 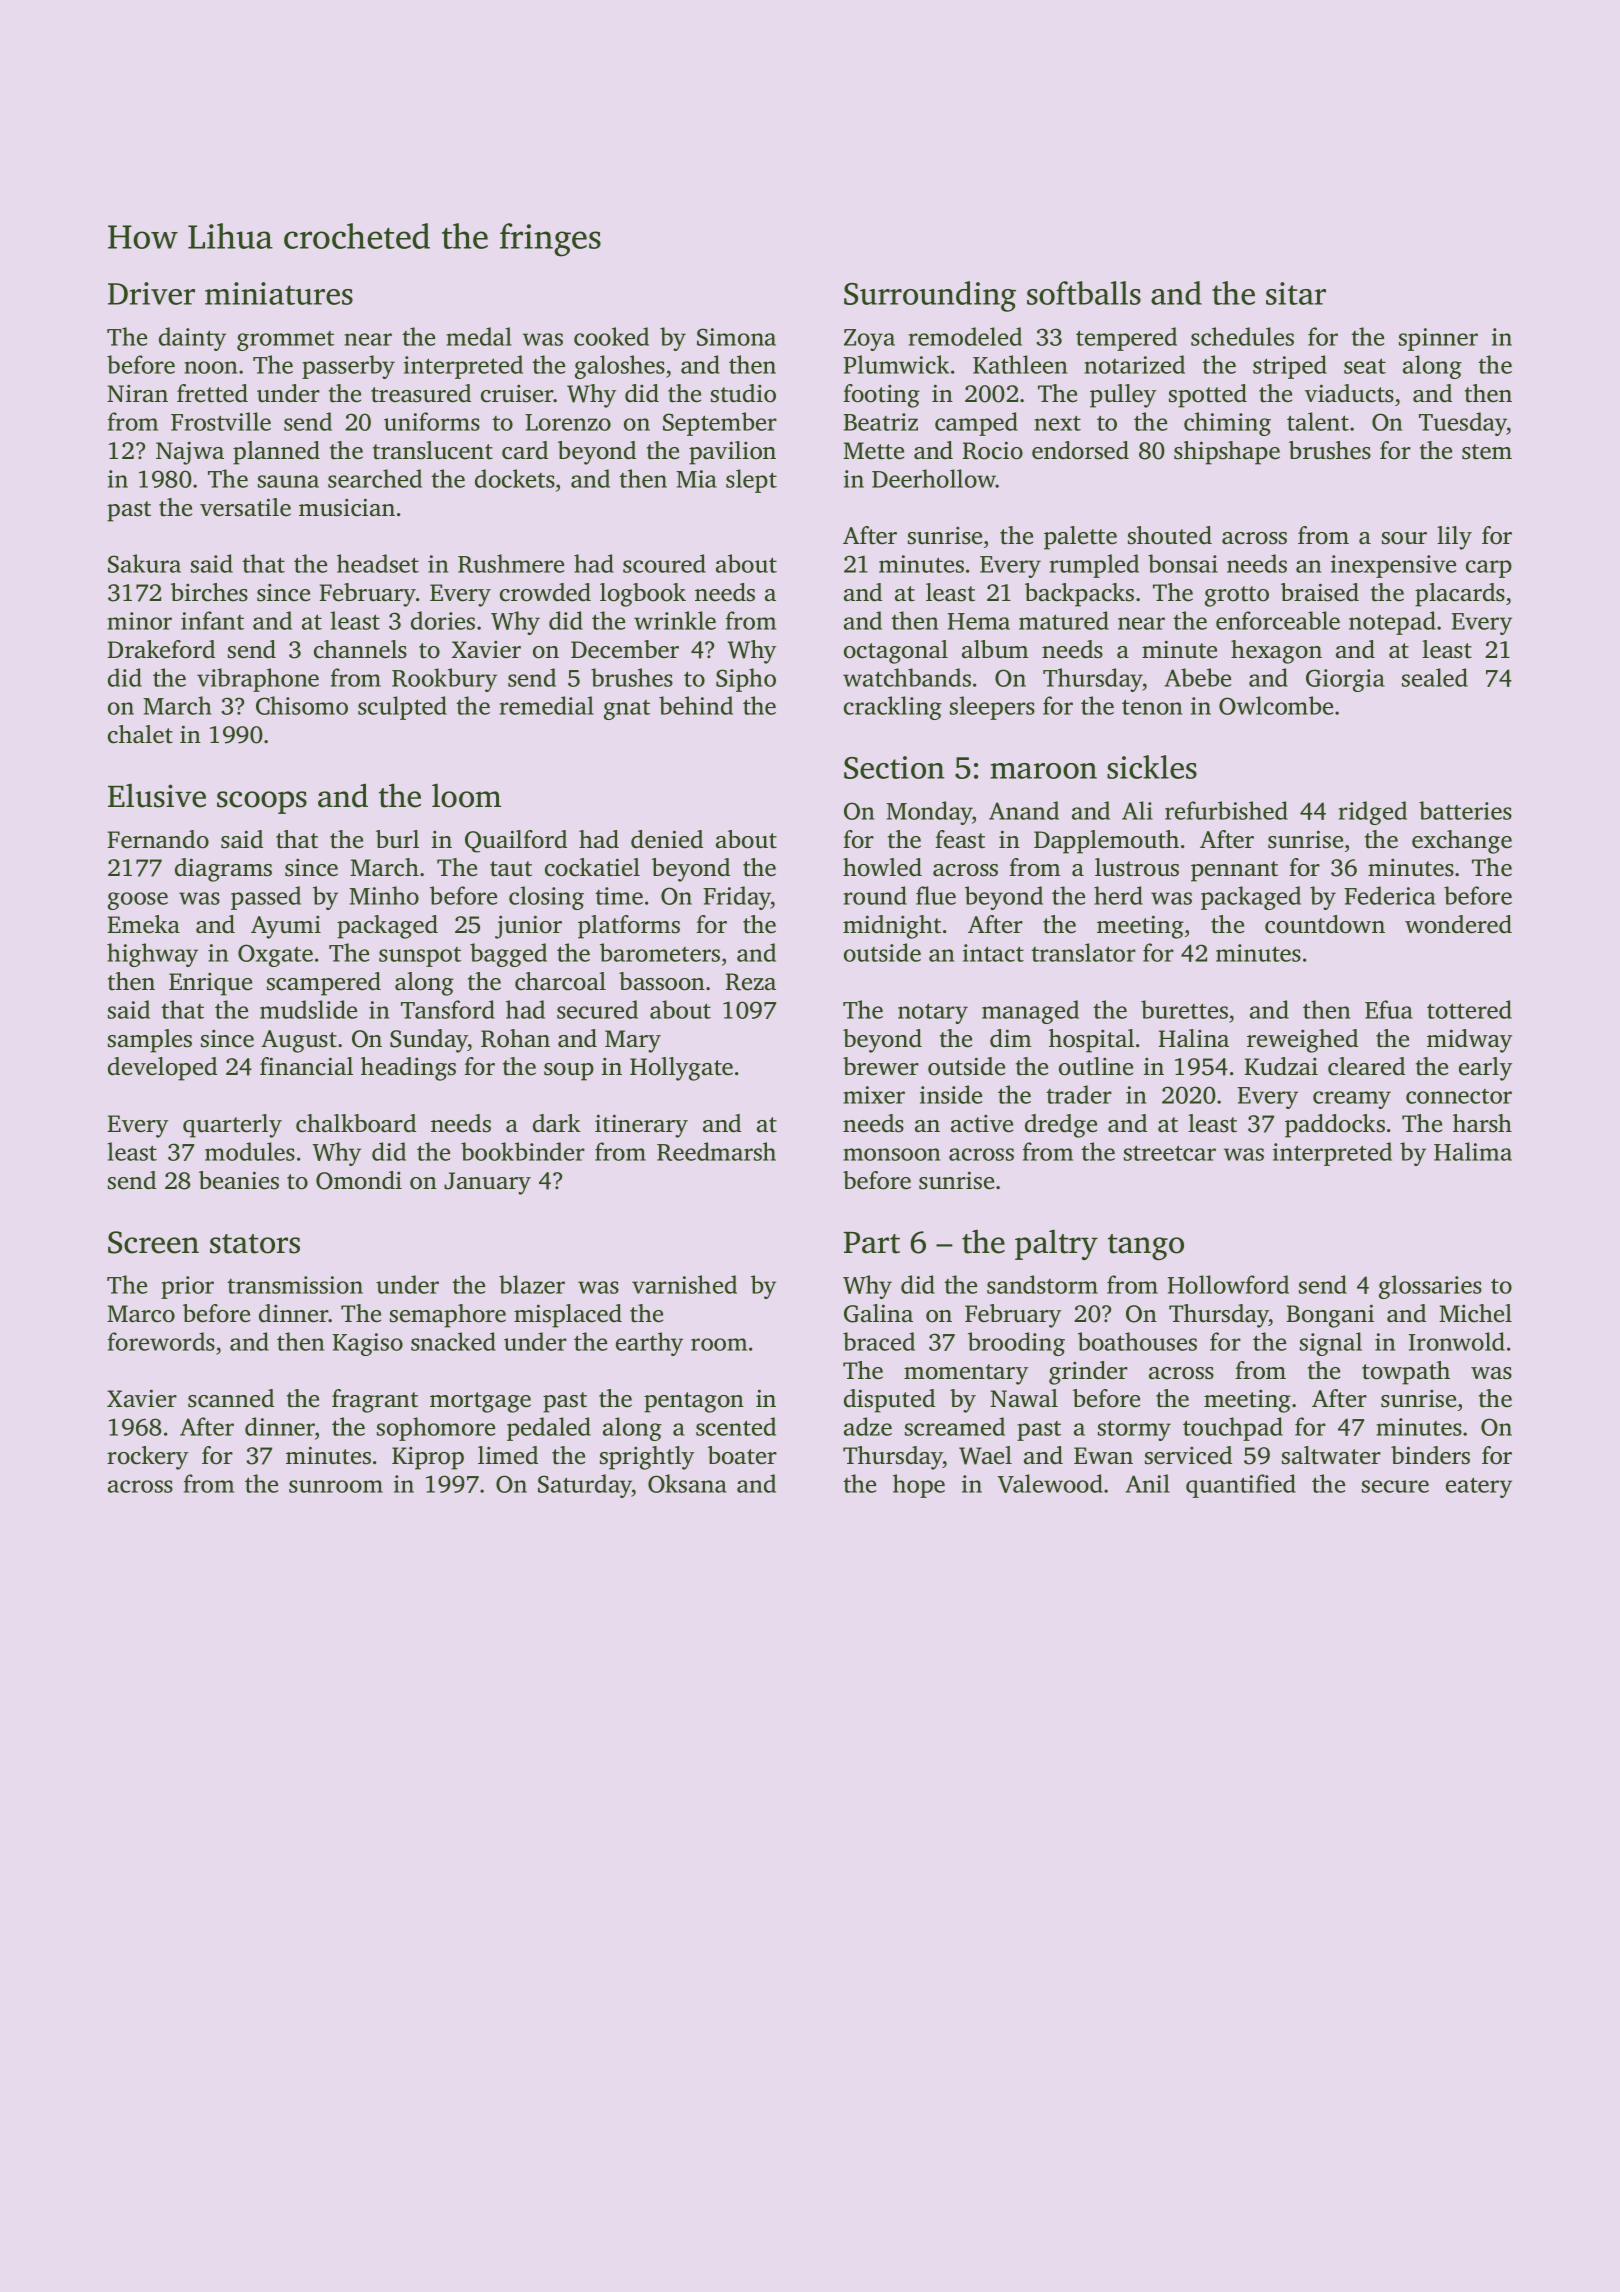 I want to click on Simona, so click(x=736, y=337).
